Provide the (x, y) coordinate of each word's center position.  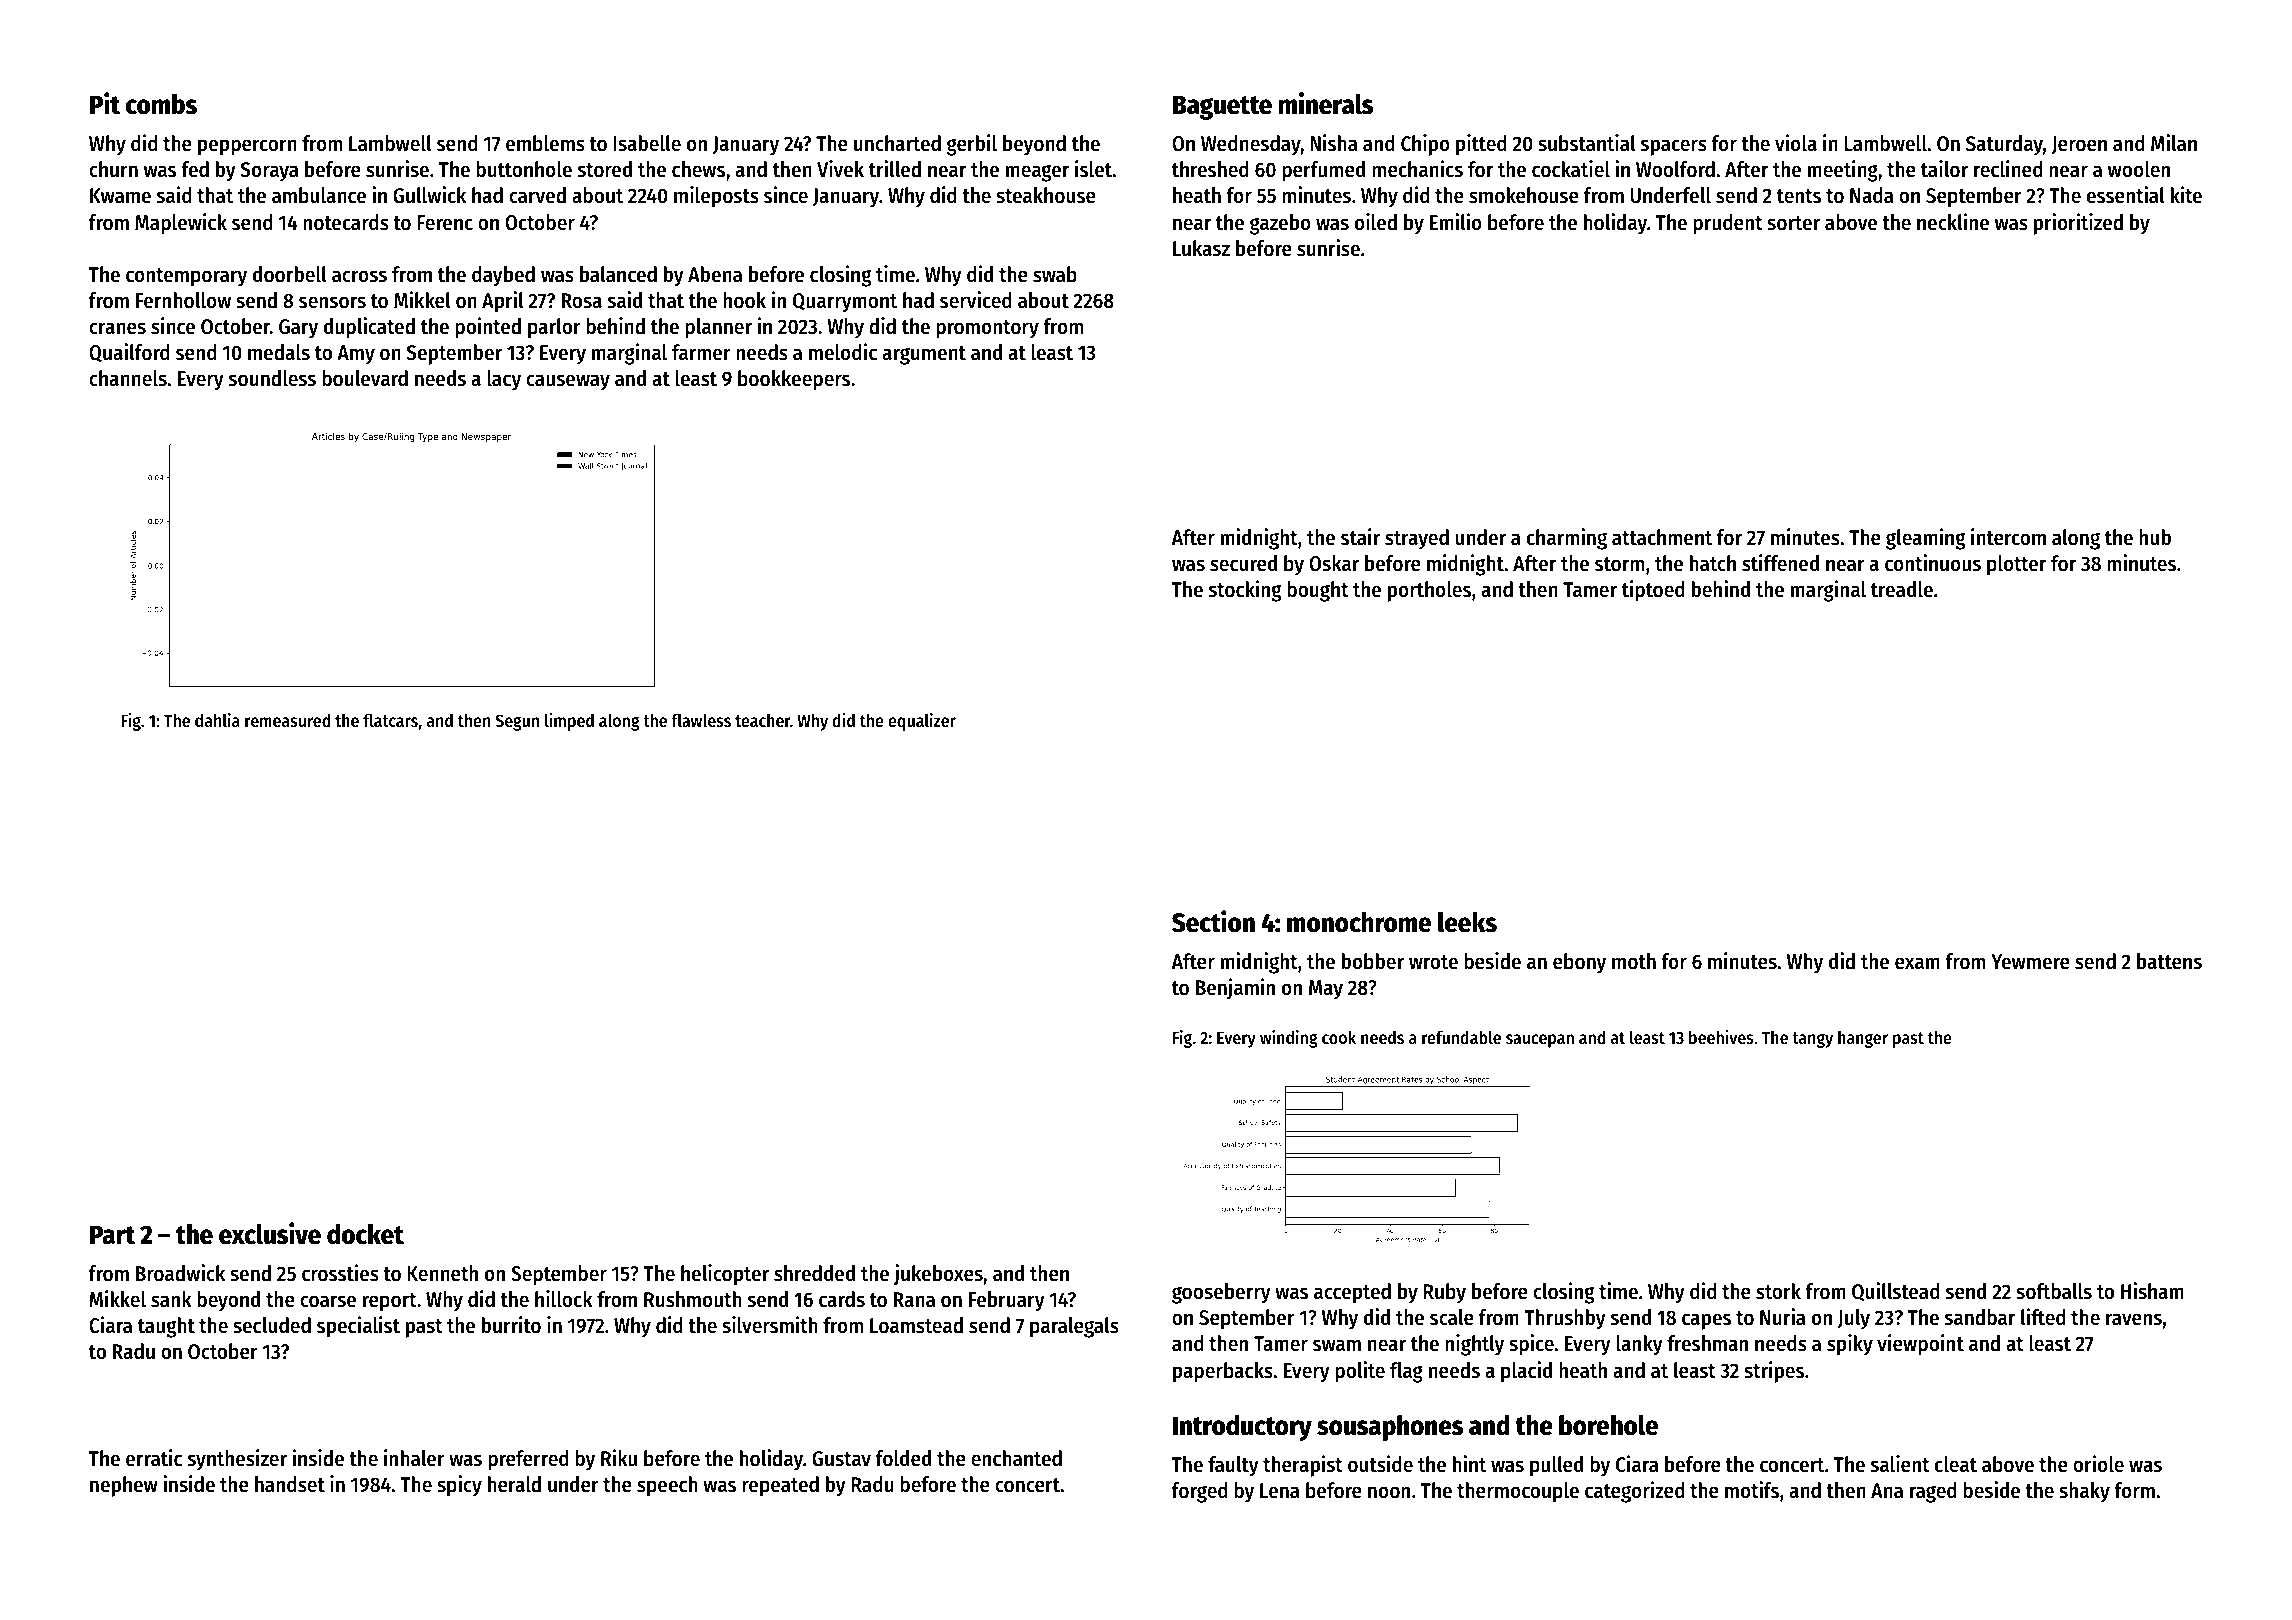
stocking (1245, 591)
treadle (1902, 589)
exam (1917, 963)
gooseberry (1221, 1293)
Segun (517, 722)
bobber (1373, 961)
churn (113, 169)
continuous (1933, 563)
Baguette (1222, 107)
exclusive (270, 1233)
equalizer (922, 722)
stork (1778, 1291)
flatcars (390, 720)
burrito (511, 1325)
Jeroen (2079, 145)
